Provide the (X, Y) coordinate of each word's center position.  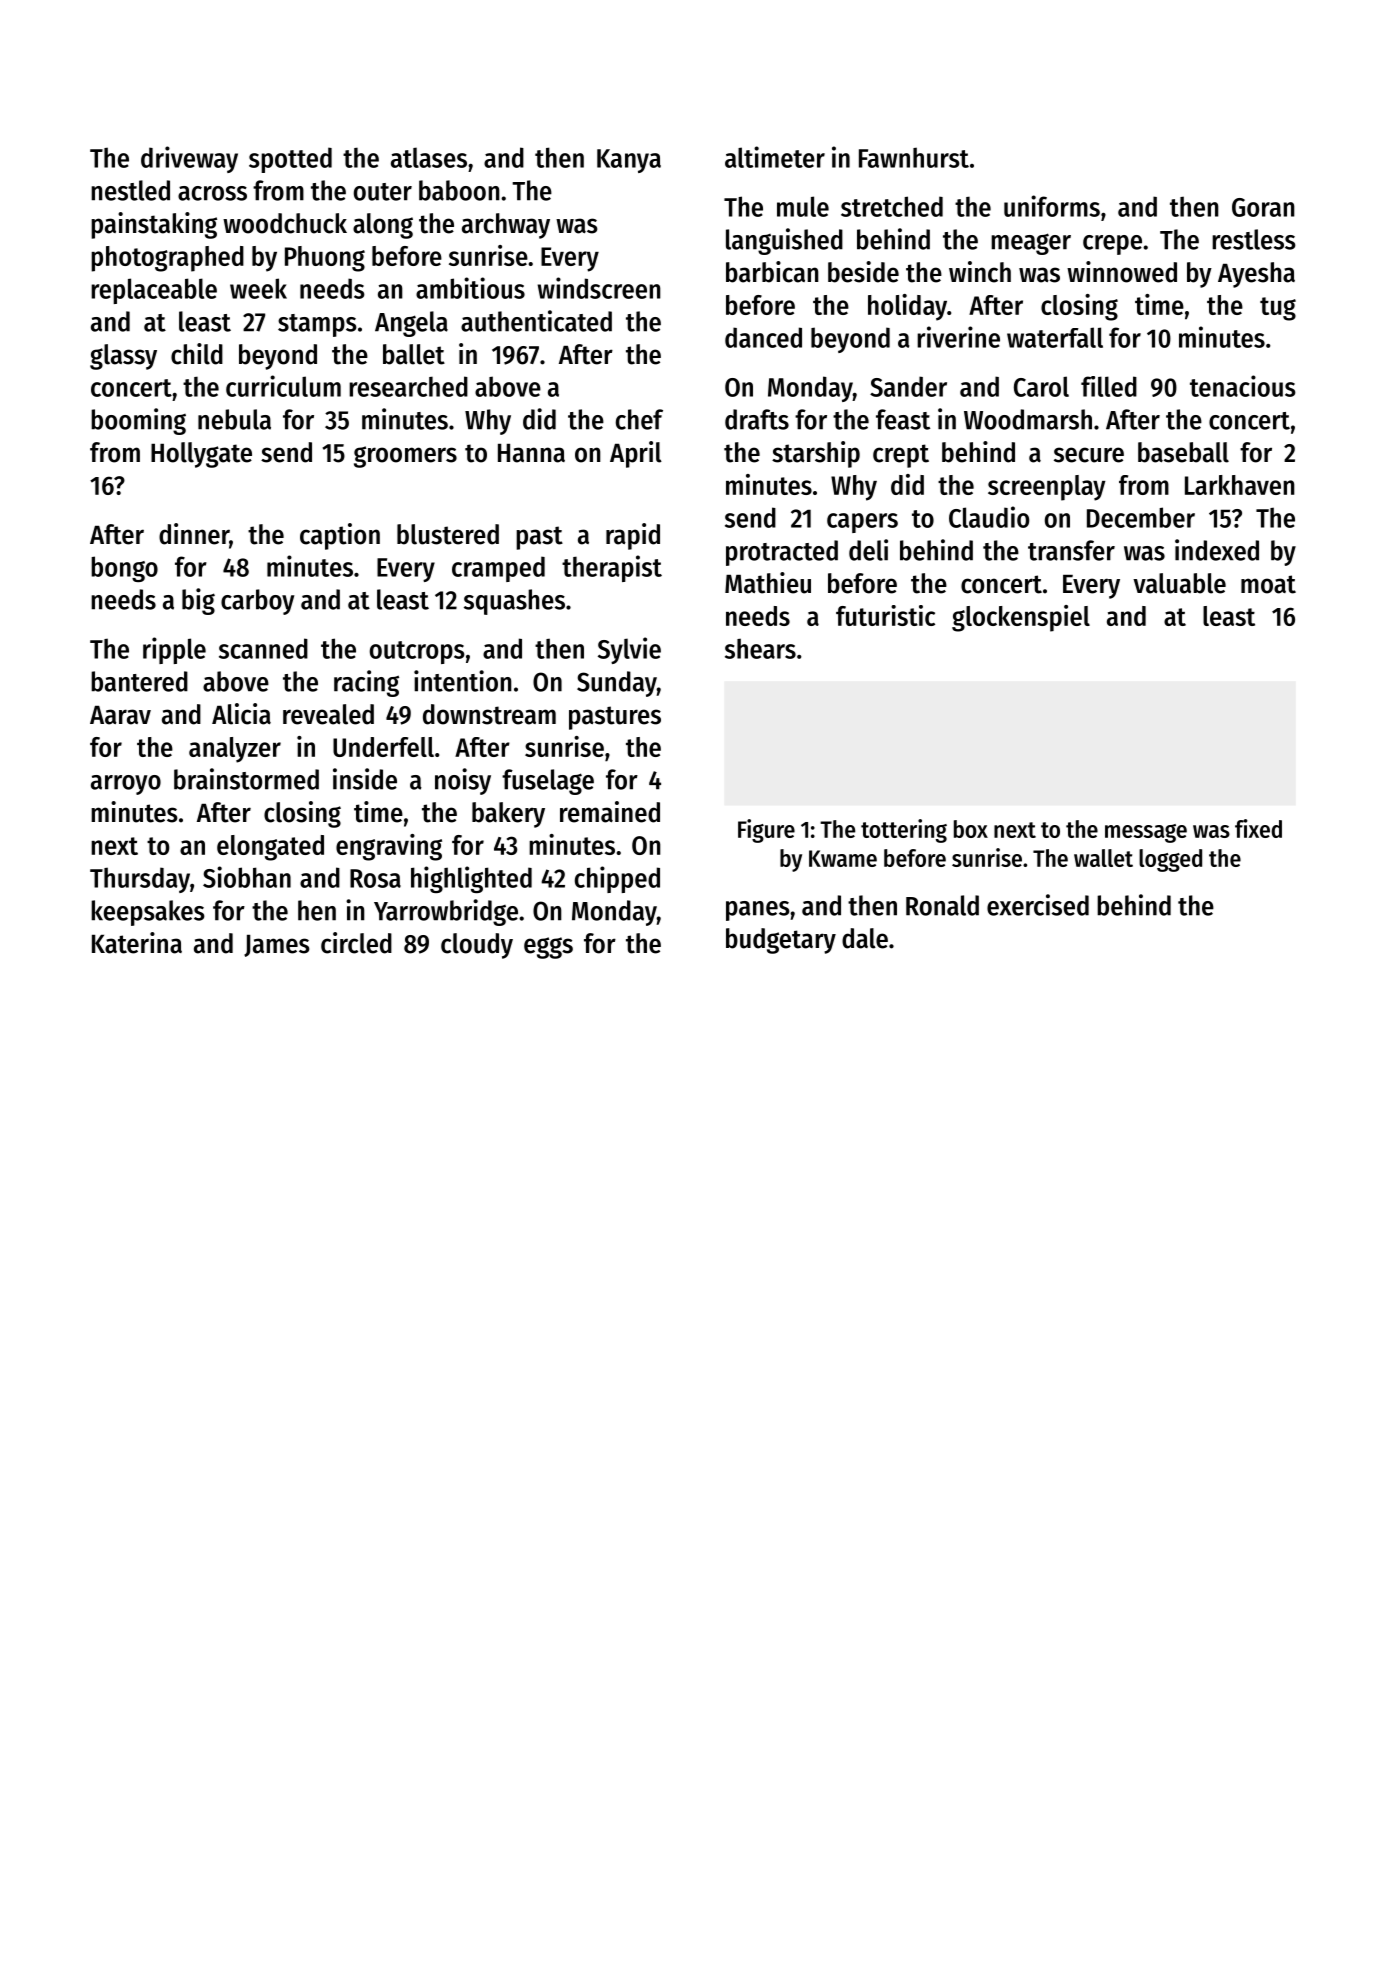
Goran (1263, 207)
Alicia (241, 714)
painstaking (154, 225)
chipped (617, 879)
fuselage (548, 782)
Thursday (140, 880)
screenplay (1047, 488)
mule (803, 206)
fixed (1258, 828)
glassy (123, 357)
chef (639, 419)
